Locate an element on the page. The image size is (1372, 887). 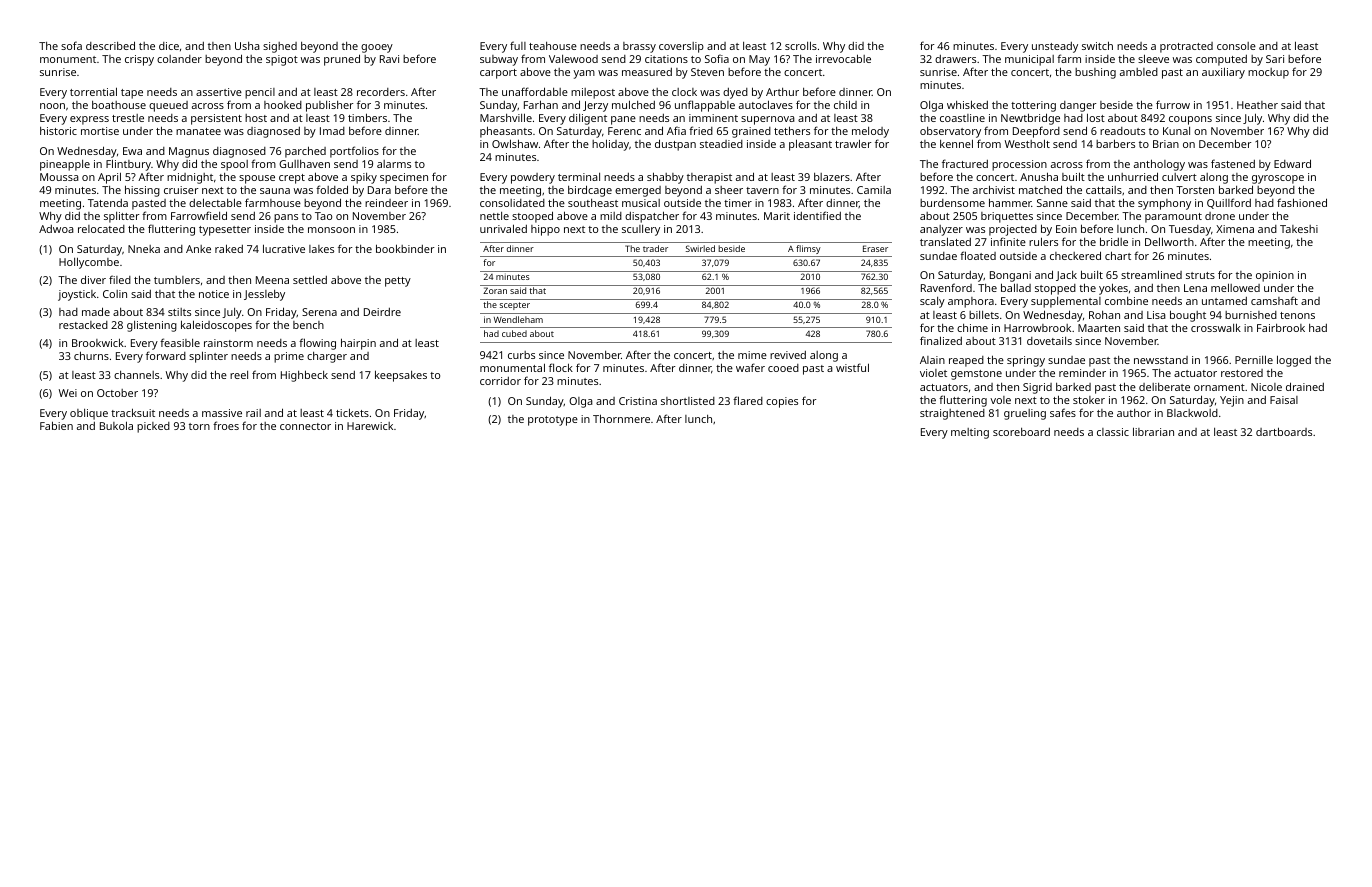
notice is located at coordinates (214, 294).
